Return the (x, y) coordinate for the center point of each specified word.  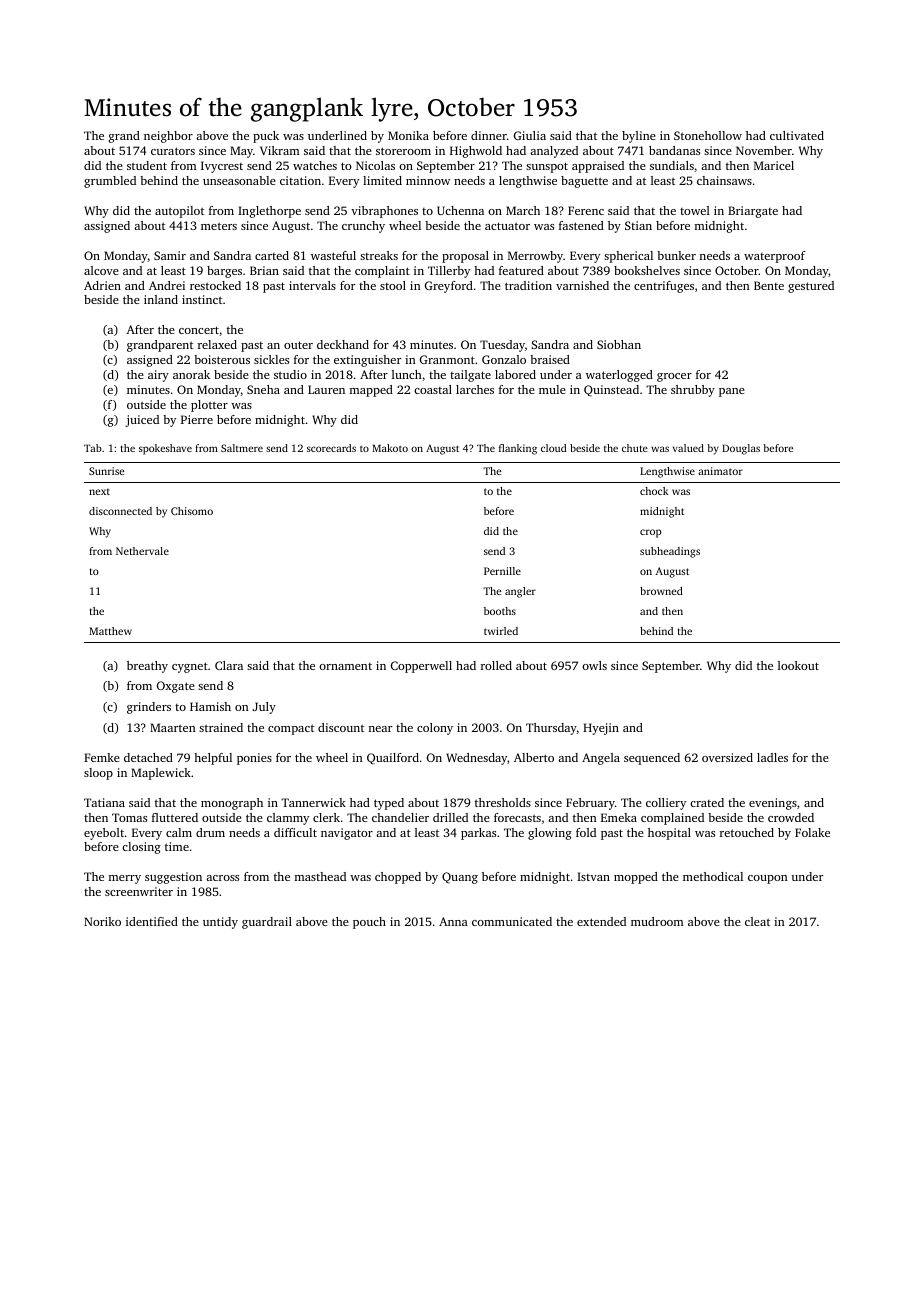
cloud (554, 448)
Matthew (110, 631)
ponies (254, 759)
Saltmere (242, 448)
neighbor (168, 137)
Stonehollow (708, 135)
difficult (295, 832)
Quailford (393, 758)
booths (500, 611)
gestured (811, 287)
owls (594, 665)
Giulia (530, 135)
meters (219, 226)
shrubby (693, 391)
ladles (772, 757)
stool (393, 285)
